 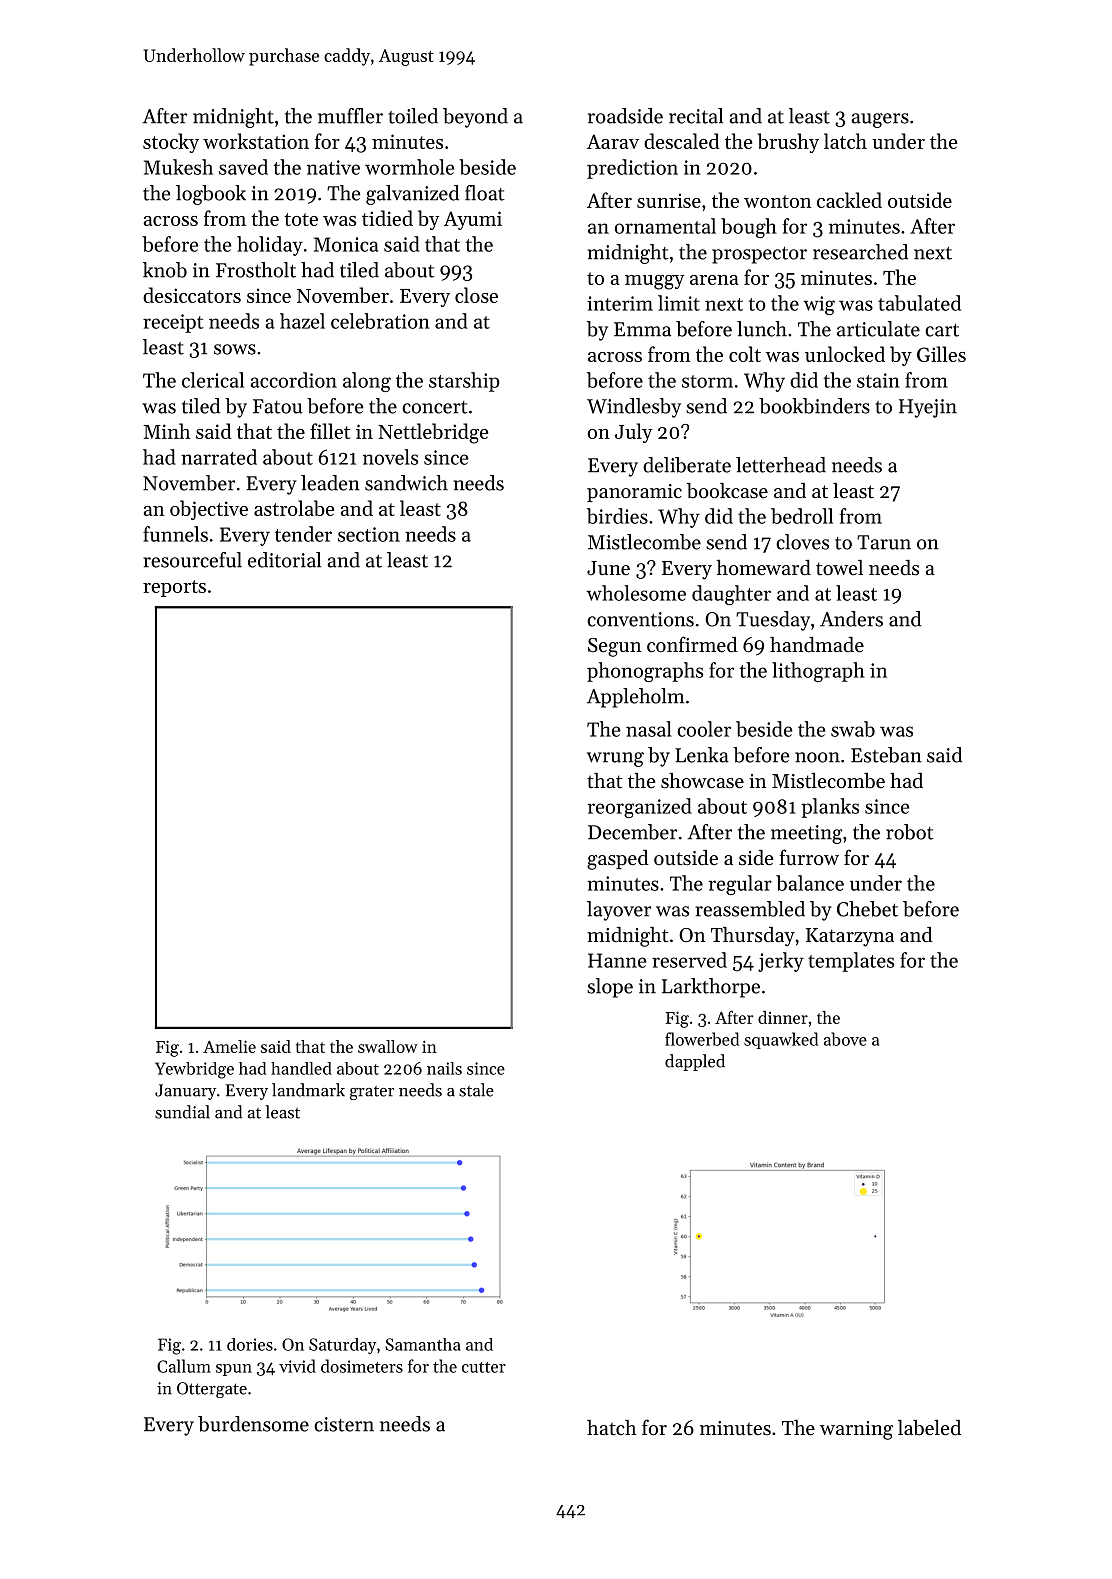 What do you see at coordinates (175, 534) in the screenshot?
I see `funnels` at bounding box center [175, 534].
